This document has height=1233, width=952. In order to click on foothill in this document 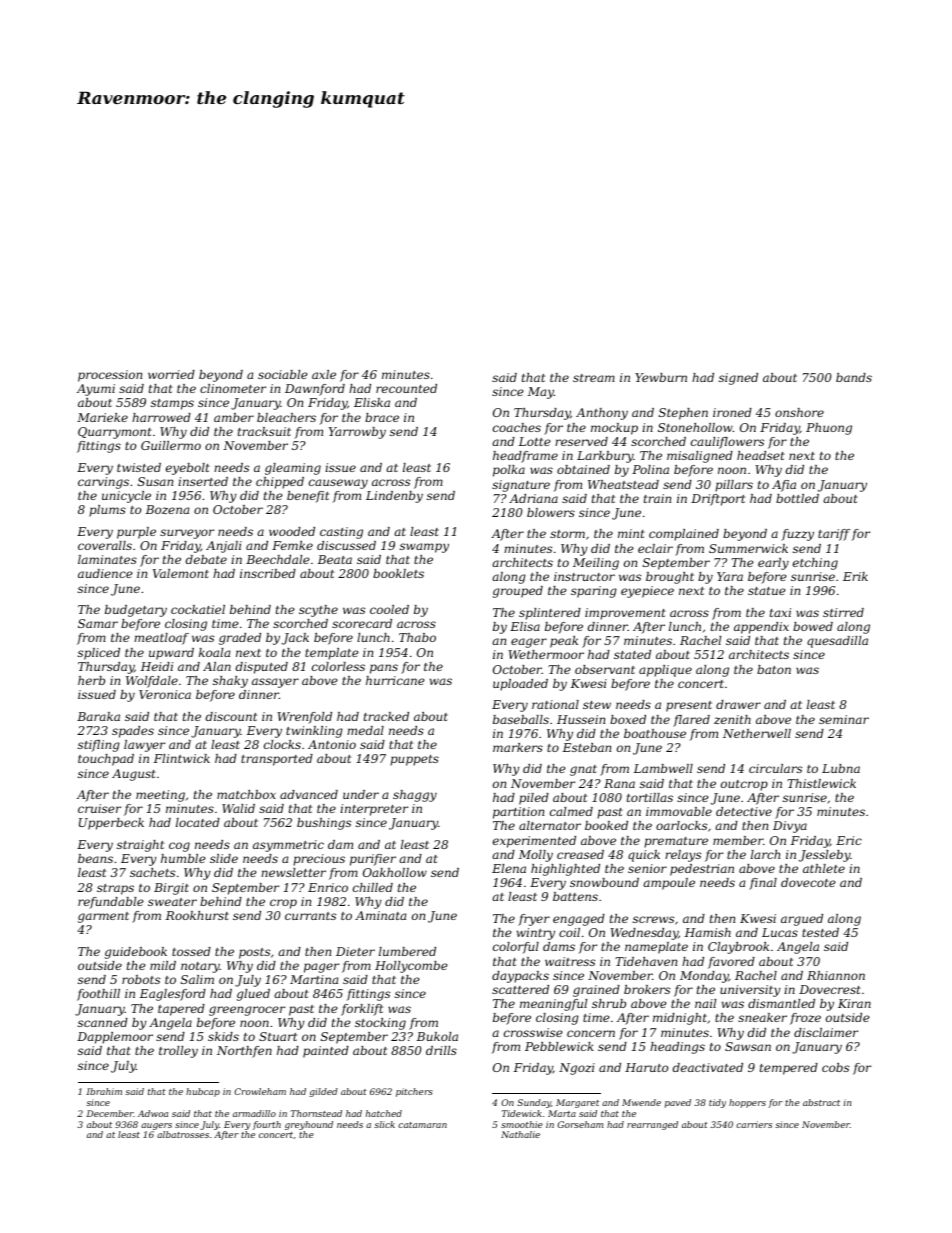, I will do `click(98, 995)`.
